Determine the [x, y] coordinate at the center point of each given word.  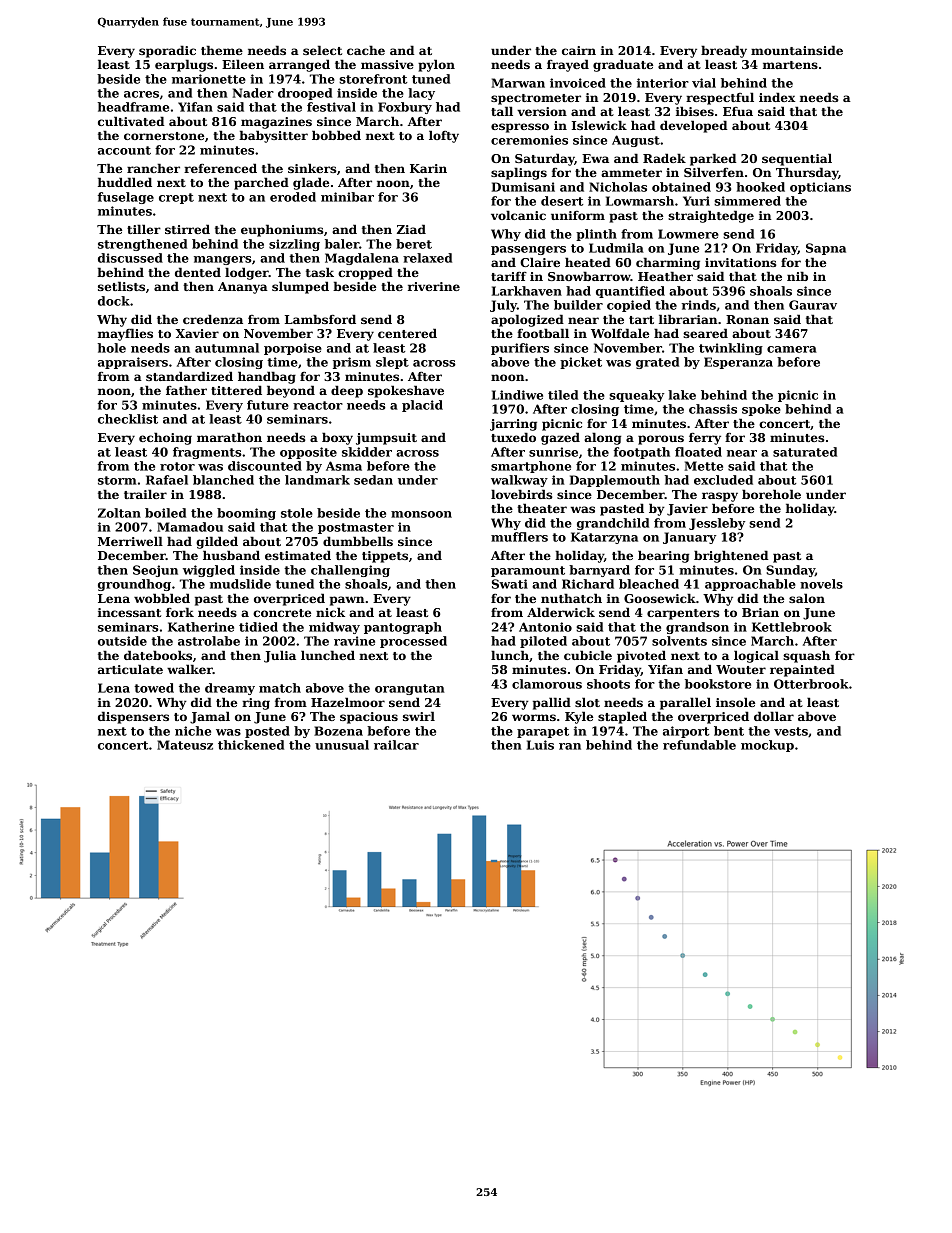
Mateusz [185, 745]
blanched [223, 480]
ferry [705, 439]
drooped [305, 94]
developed [694, 126]
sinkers [312, 168]
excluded [723, 480]
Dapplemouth [615, 481]
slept [392, 363]
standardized [189, 376]
